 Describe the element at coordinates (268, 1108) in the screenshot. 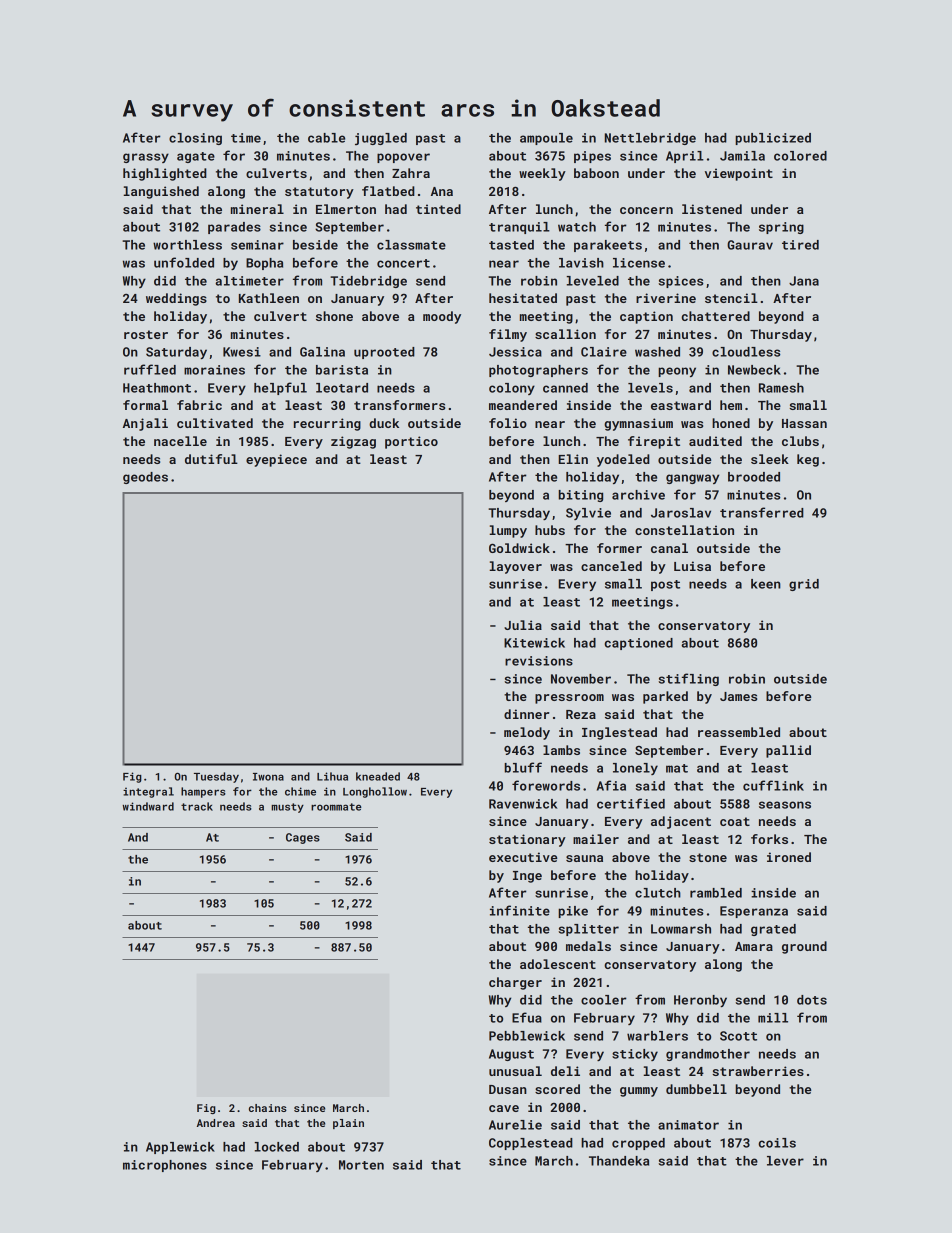

I see `chains` at that location.
